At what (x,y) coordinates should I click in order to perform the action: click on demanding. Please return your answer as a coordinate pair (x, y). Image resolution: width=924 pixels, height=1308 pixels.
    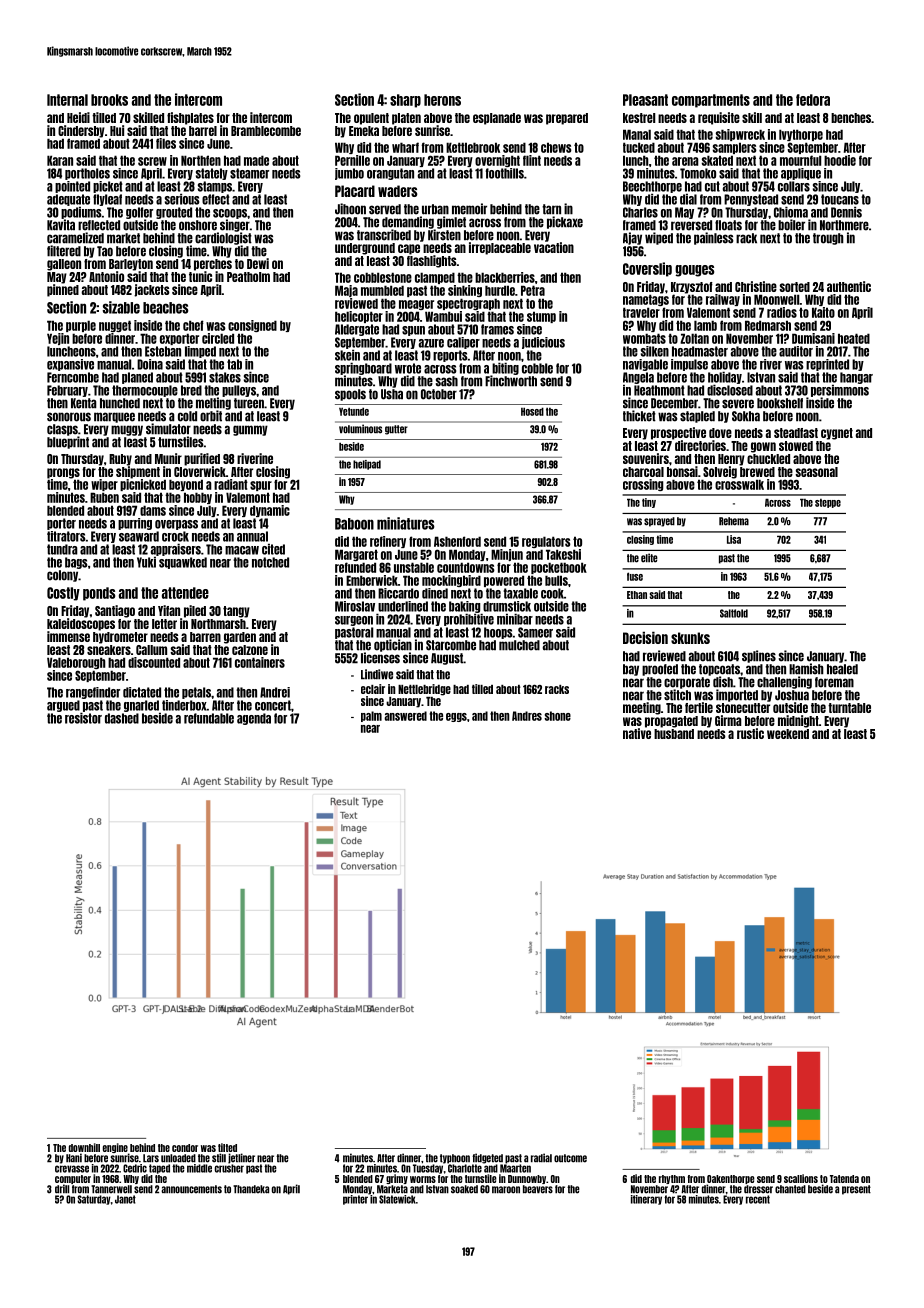
    Looking at the image, I should click on (408, 222).
